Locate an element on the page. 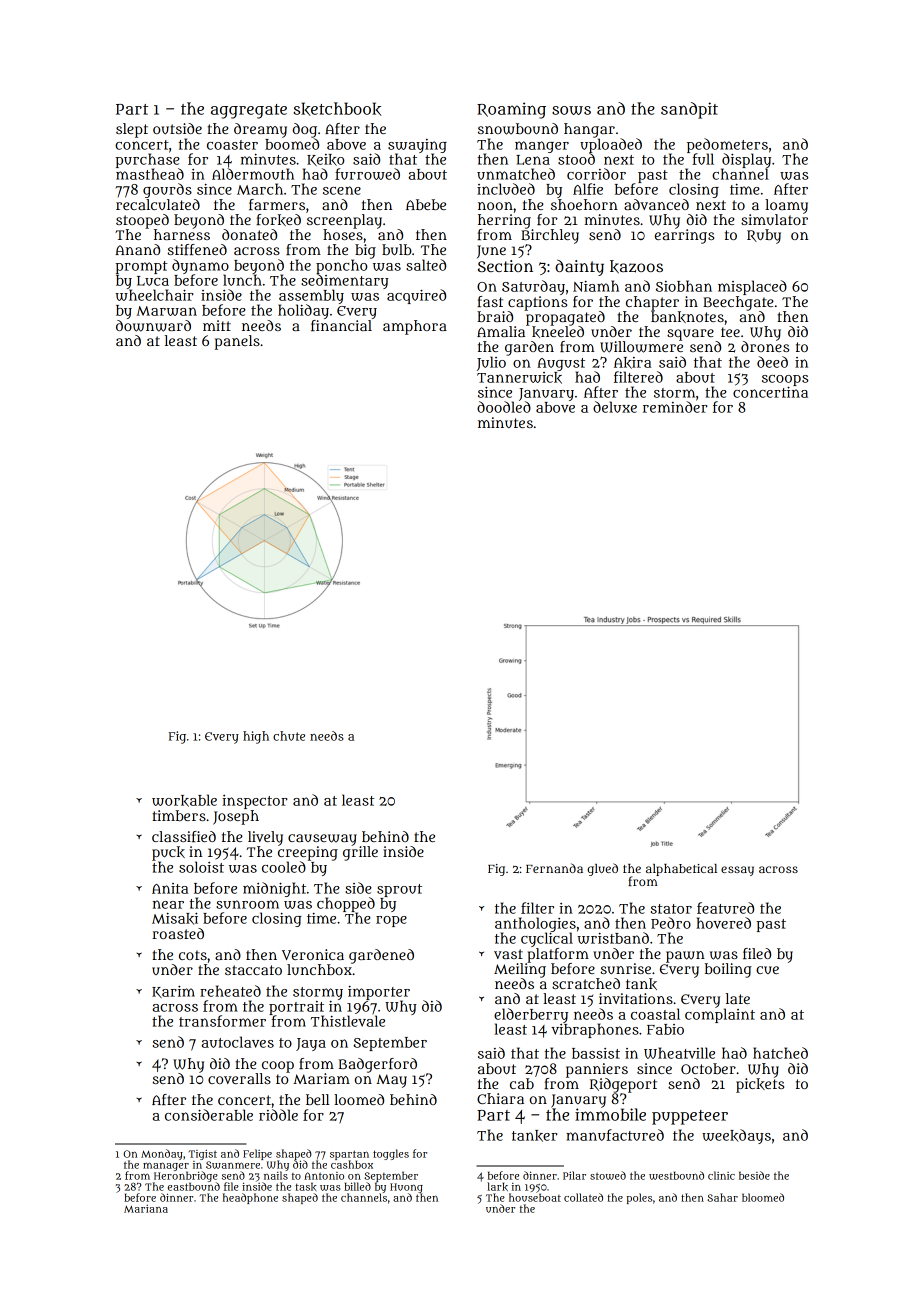 This page has height=1308, width=924. elderberry is located at coordinates (531, 1015).
